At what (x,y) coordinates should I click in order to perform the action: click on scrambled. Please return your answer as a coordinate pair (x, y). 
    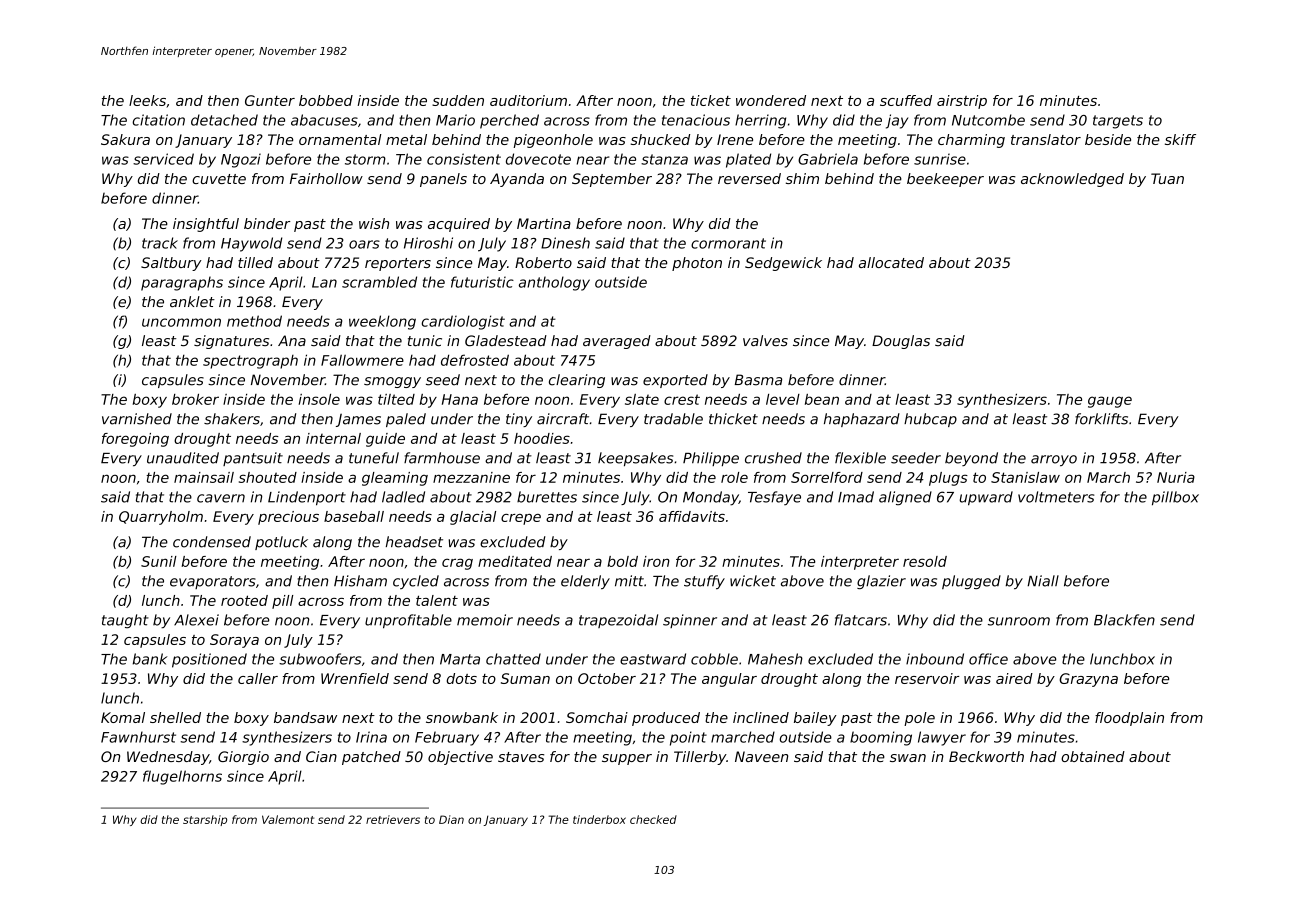
    Looking at the image, I should click on (379, 282).
